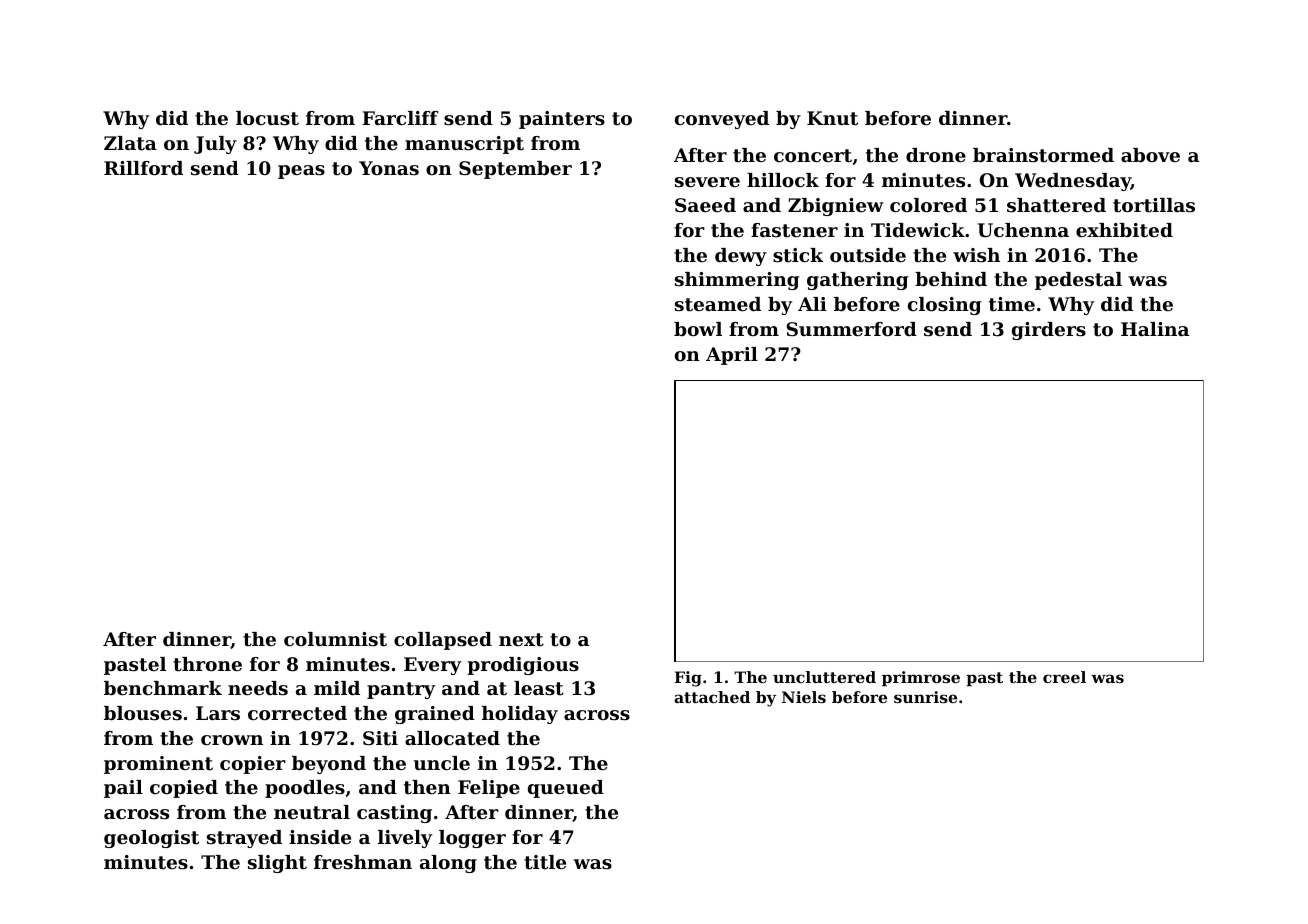 The image size is (1308, 924). I want to click on Lars, so click(218, 713).
